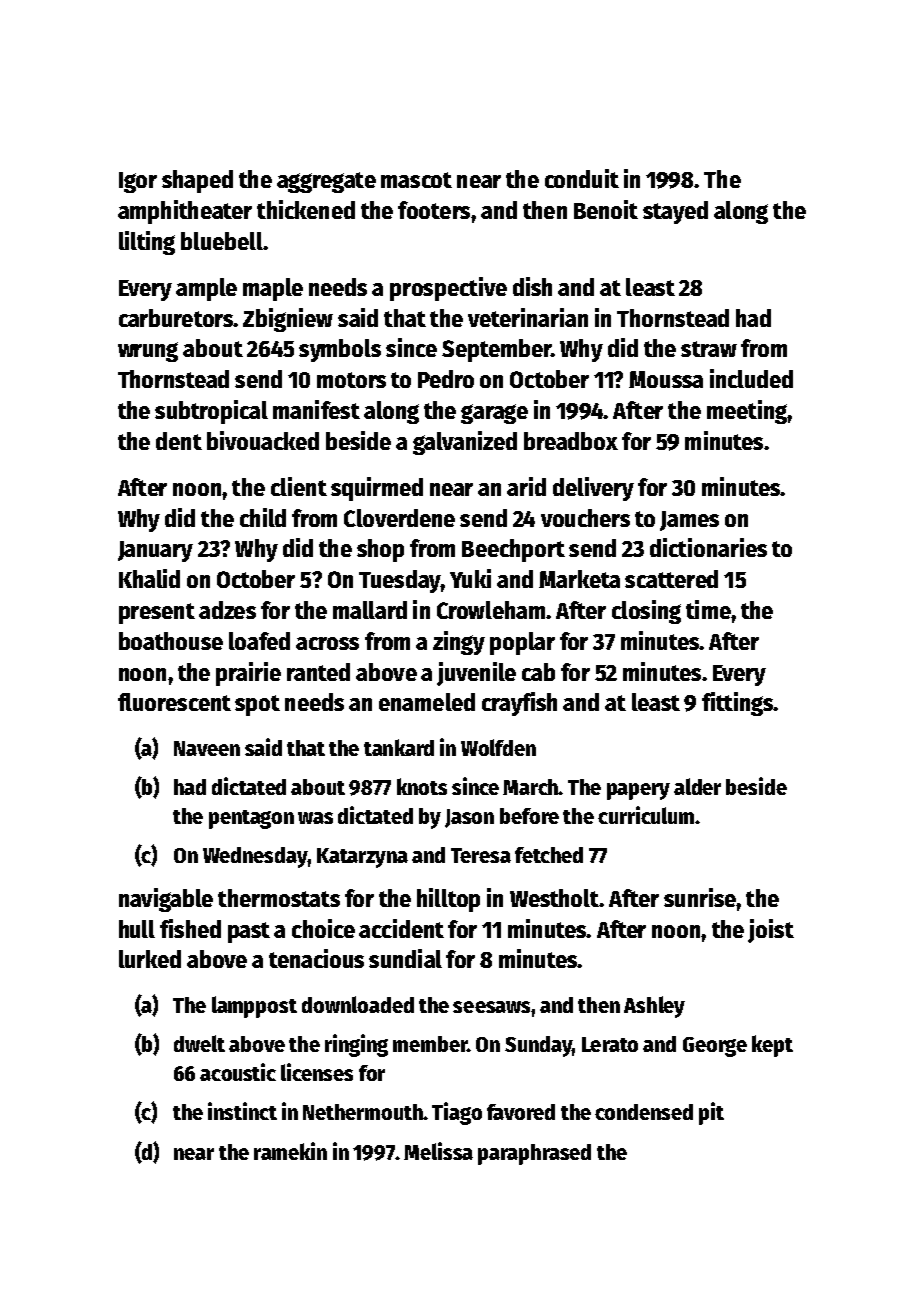 Image resolution: width=924 pixels, height=1311 pixels. I want to click on dwelt, so click(199, 1043).
